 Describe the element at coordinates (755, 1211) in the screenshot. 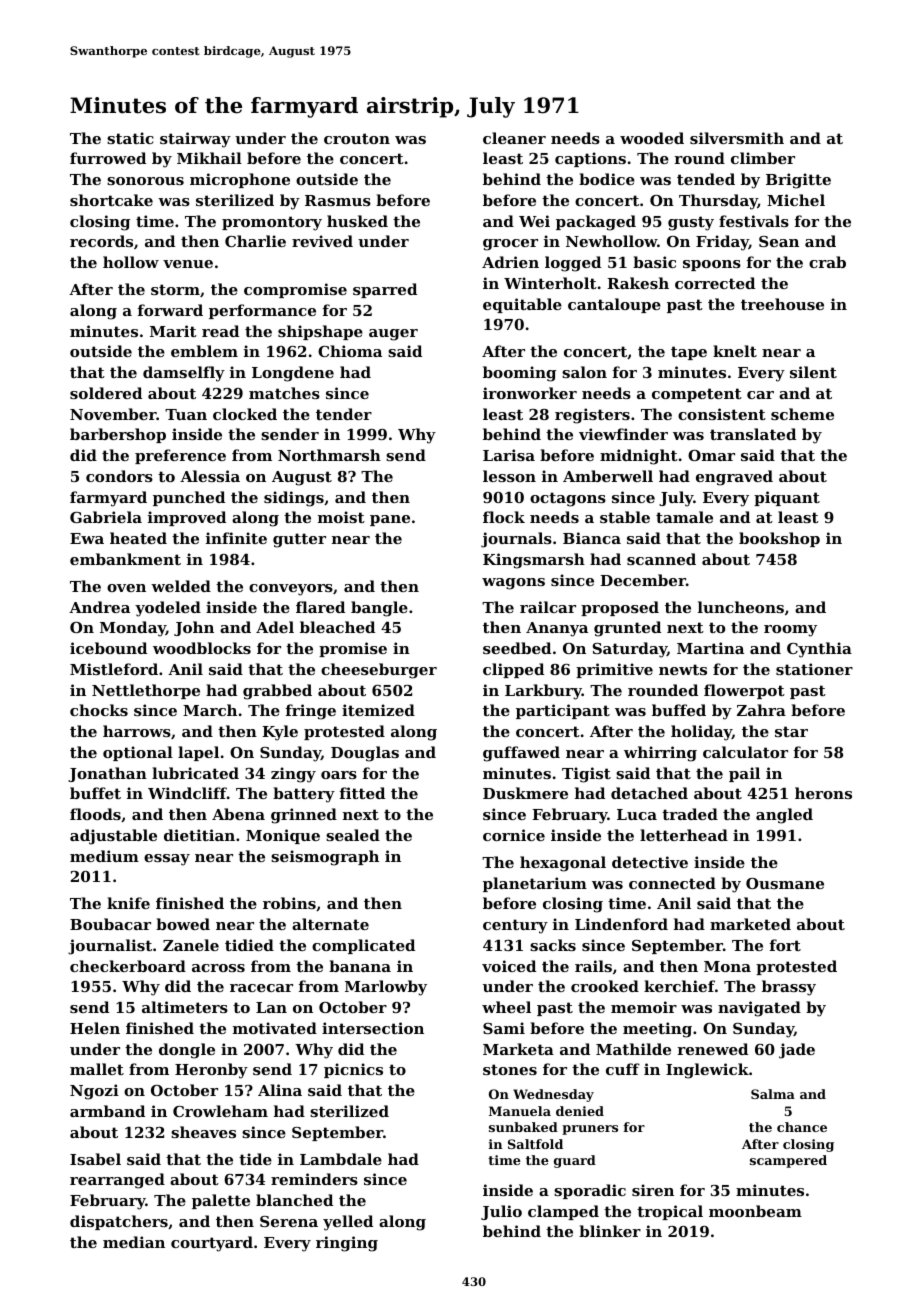

I see `moonbeam` at that location.
